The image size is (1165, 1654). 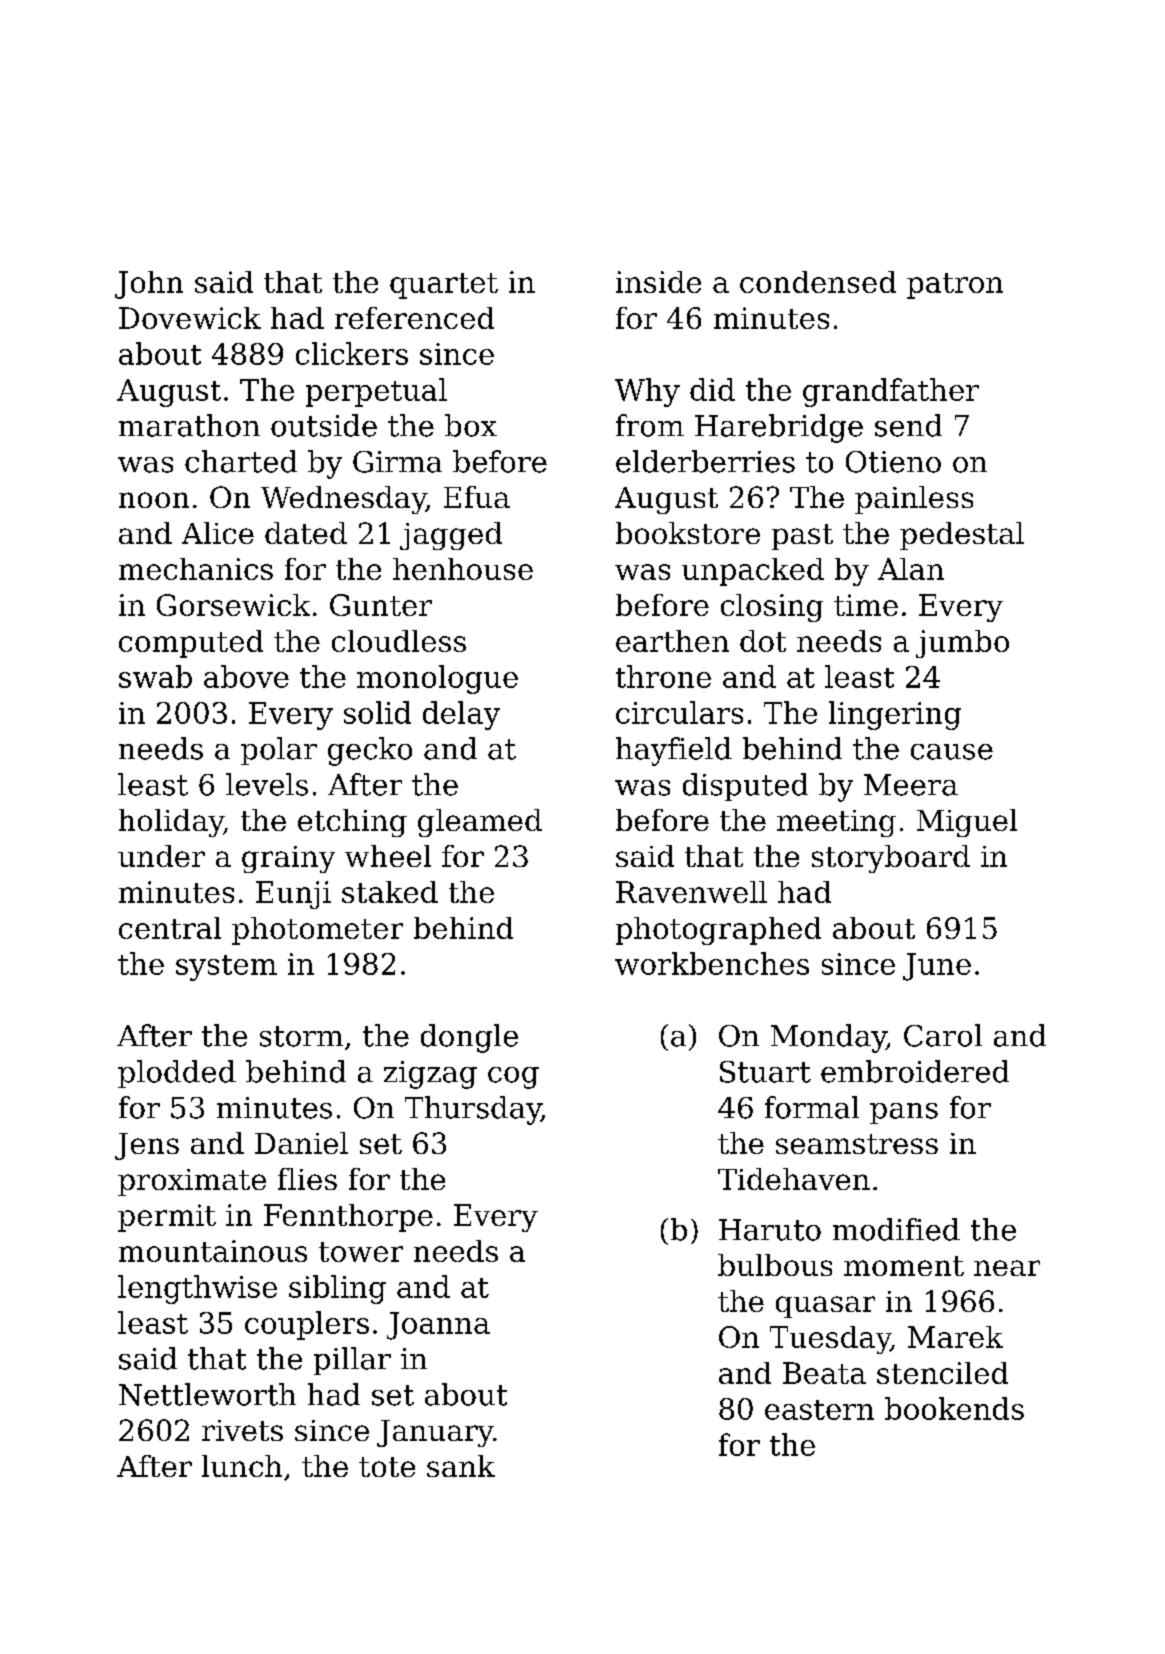 What do you see at coordinates (967, 823) in the document?
I see `Miguel` at bounding box center [967, 823].
